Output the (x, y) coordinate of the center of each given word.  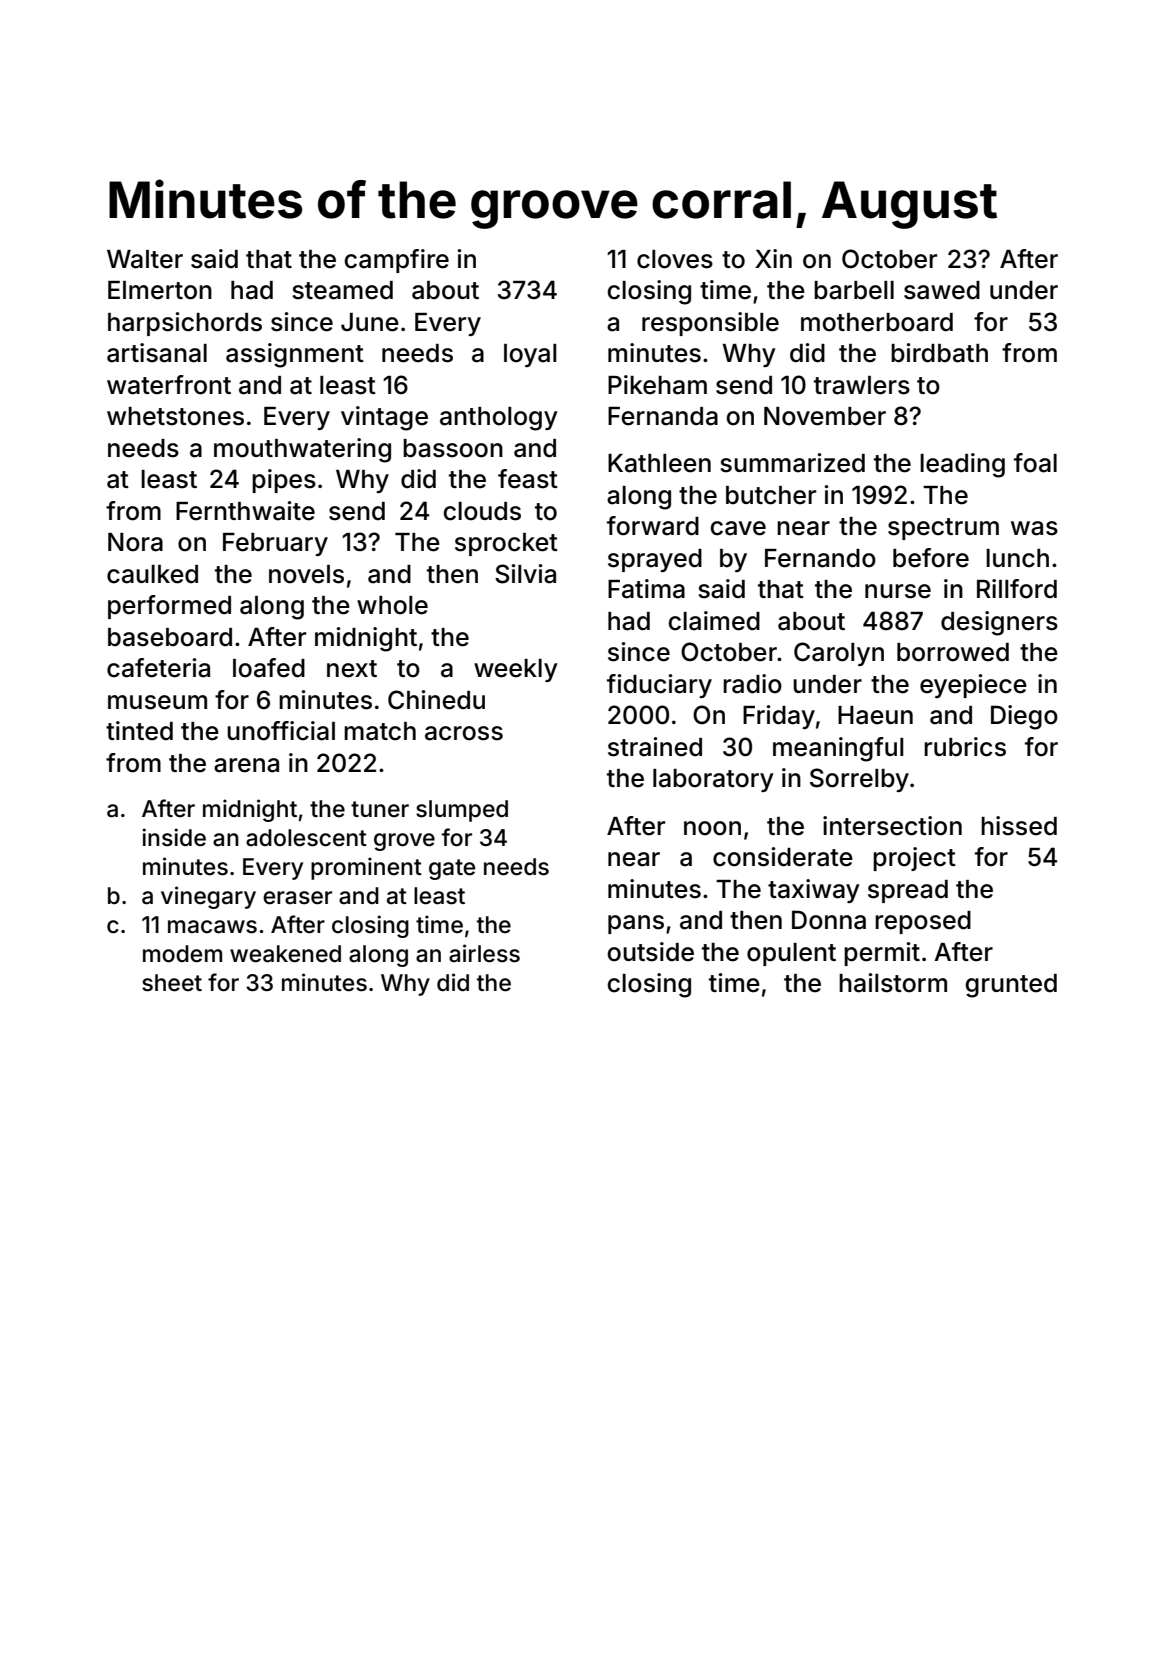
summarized (792, 463)
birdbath (939, 353)
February (275, 544)
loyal (530, 355)
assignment (295, 355)
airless (484, 953)
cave (738, 528)
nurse (898, 591)
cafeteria (158, 668)
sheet (172, 983)
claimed (714, 621)
